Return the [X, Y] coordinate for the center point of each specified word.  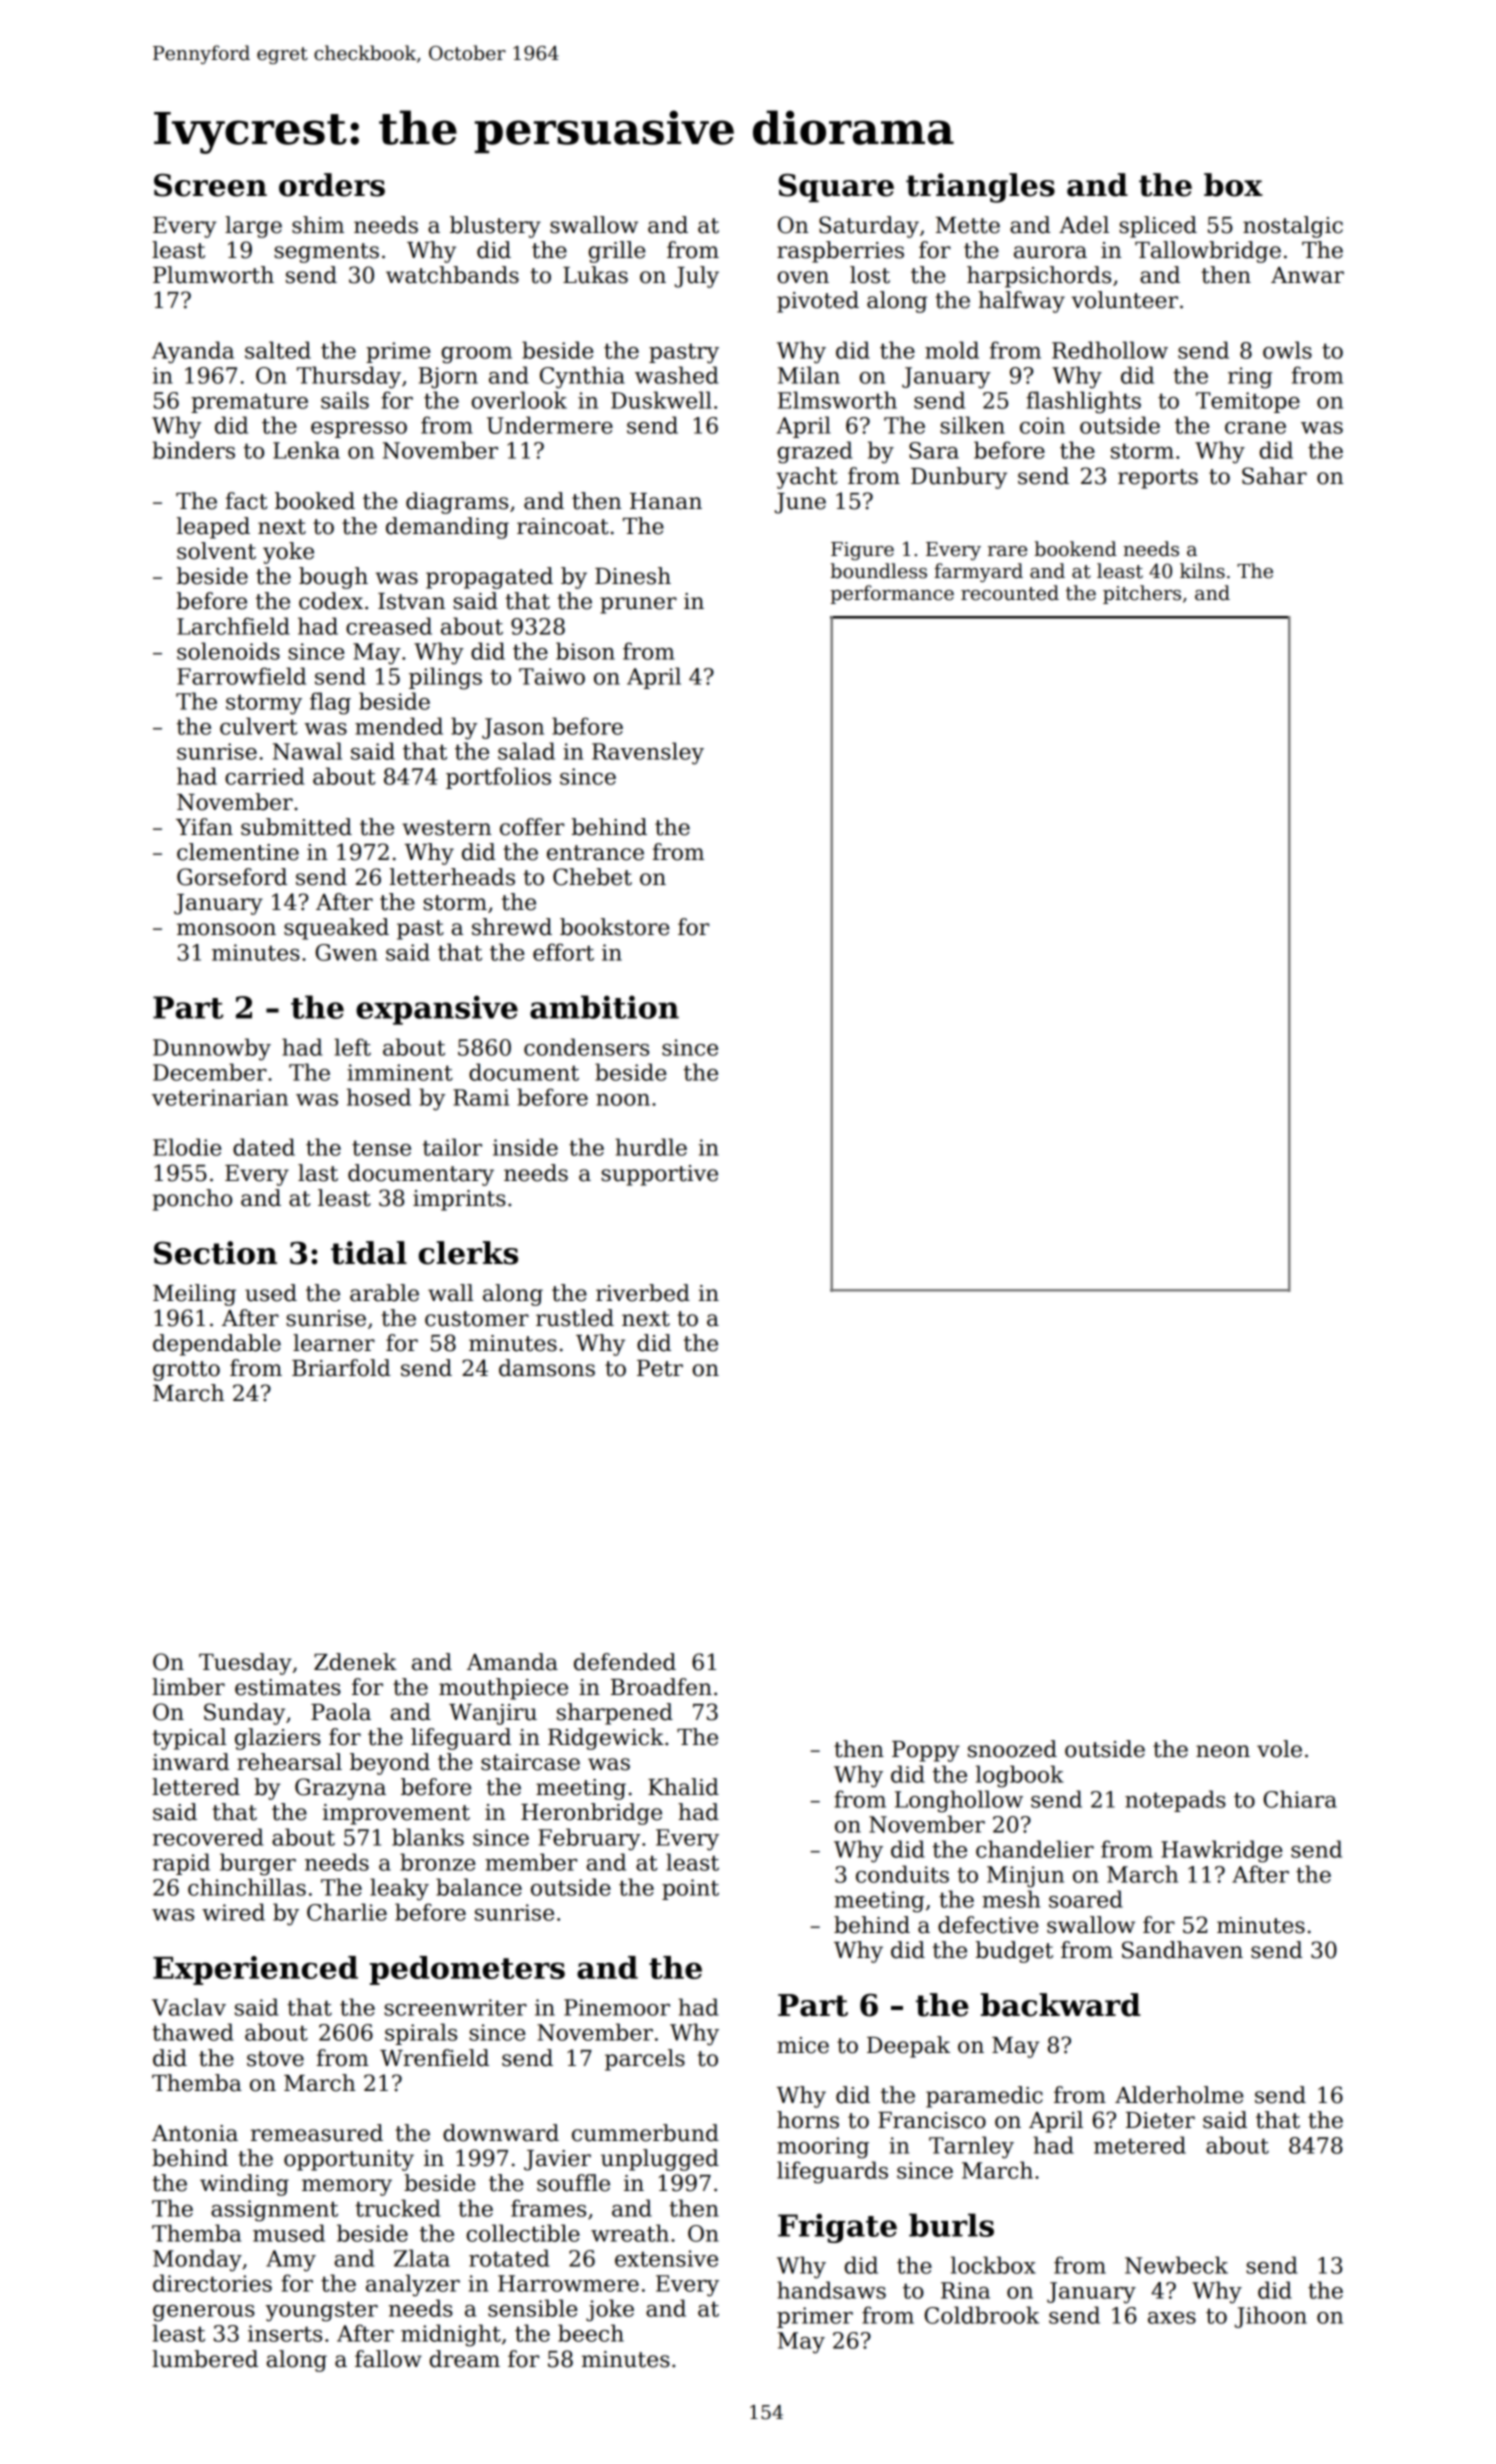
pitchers [1142, 594]
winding [244, 2185]
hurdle [651, 1147]
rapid [181, 1864]
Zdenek [355, 1662]
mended [399, 726]
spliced [1158, 227]
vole [1279, 1749]
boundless [878, 571]
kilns [1202, 571]
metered [1140, 2145]
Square [836, 188]
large [253, 227]
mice [803, 2045]
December [210, 1072]
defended [625, 1662]
